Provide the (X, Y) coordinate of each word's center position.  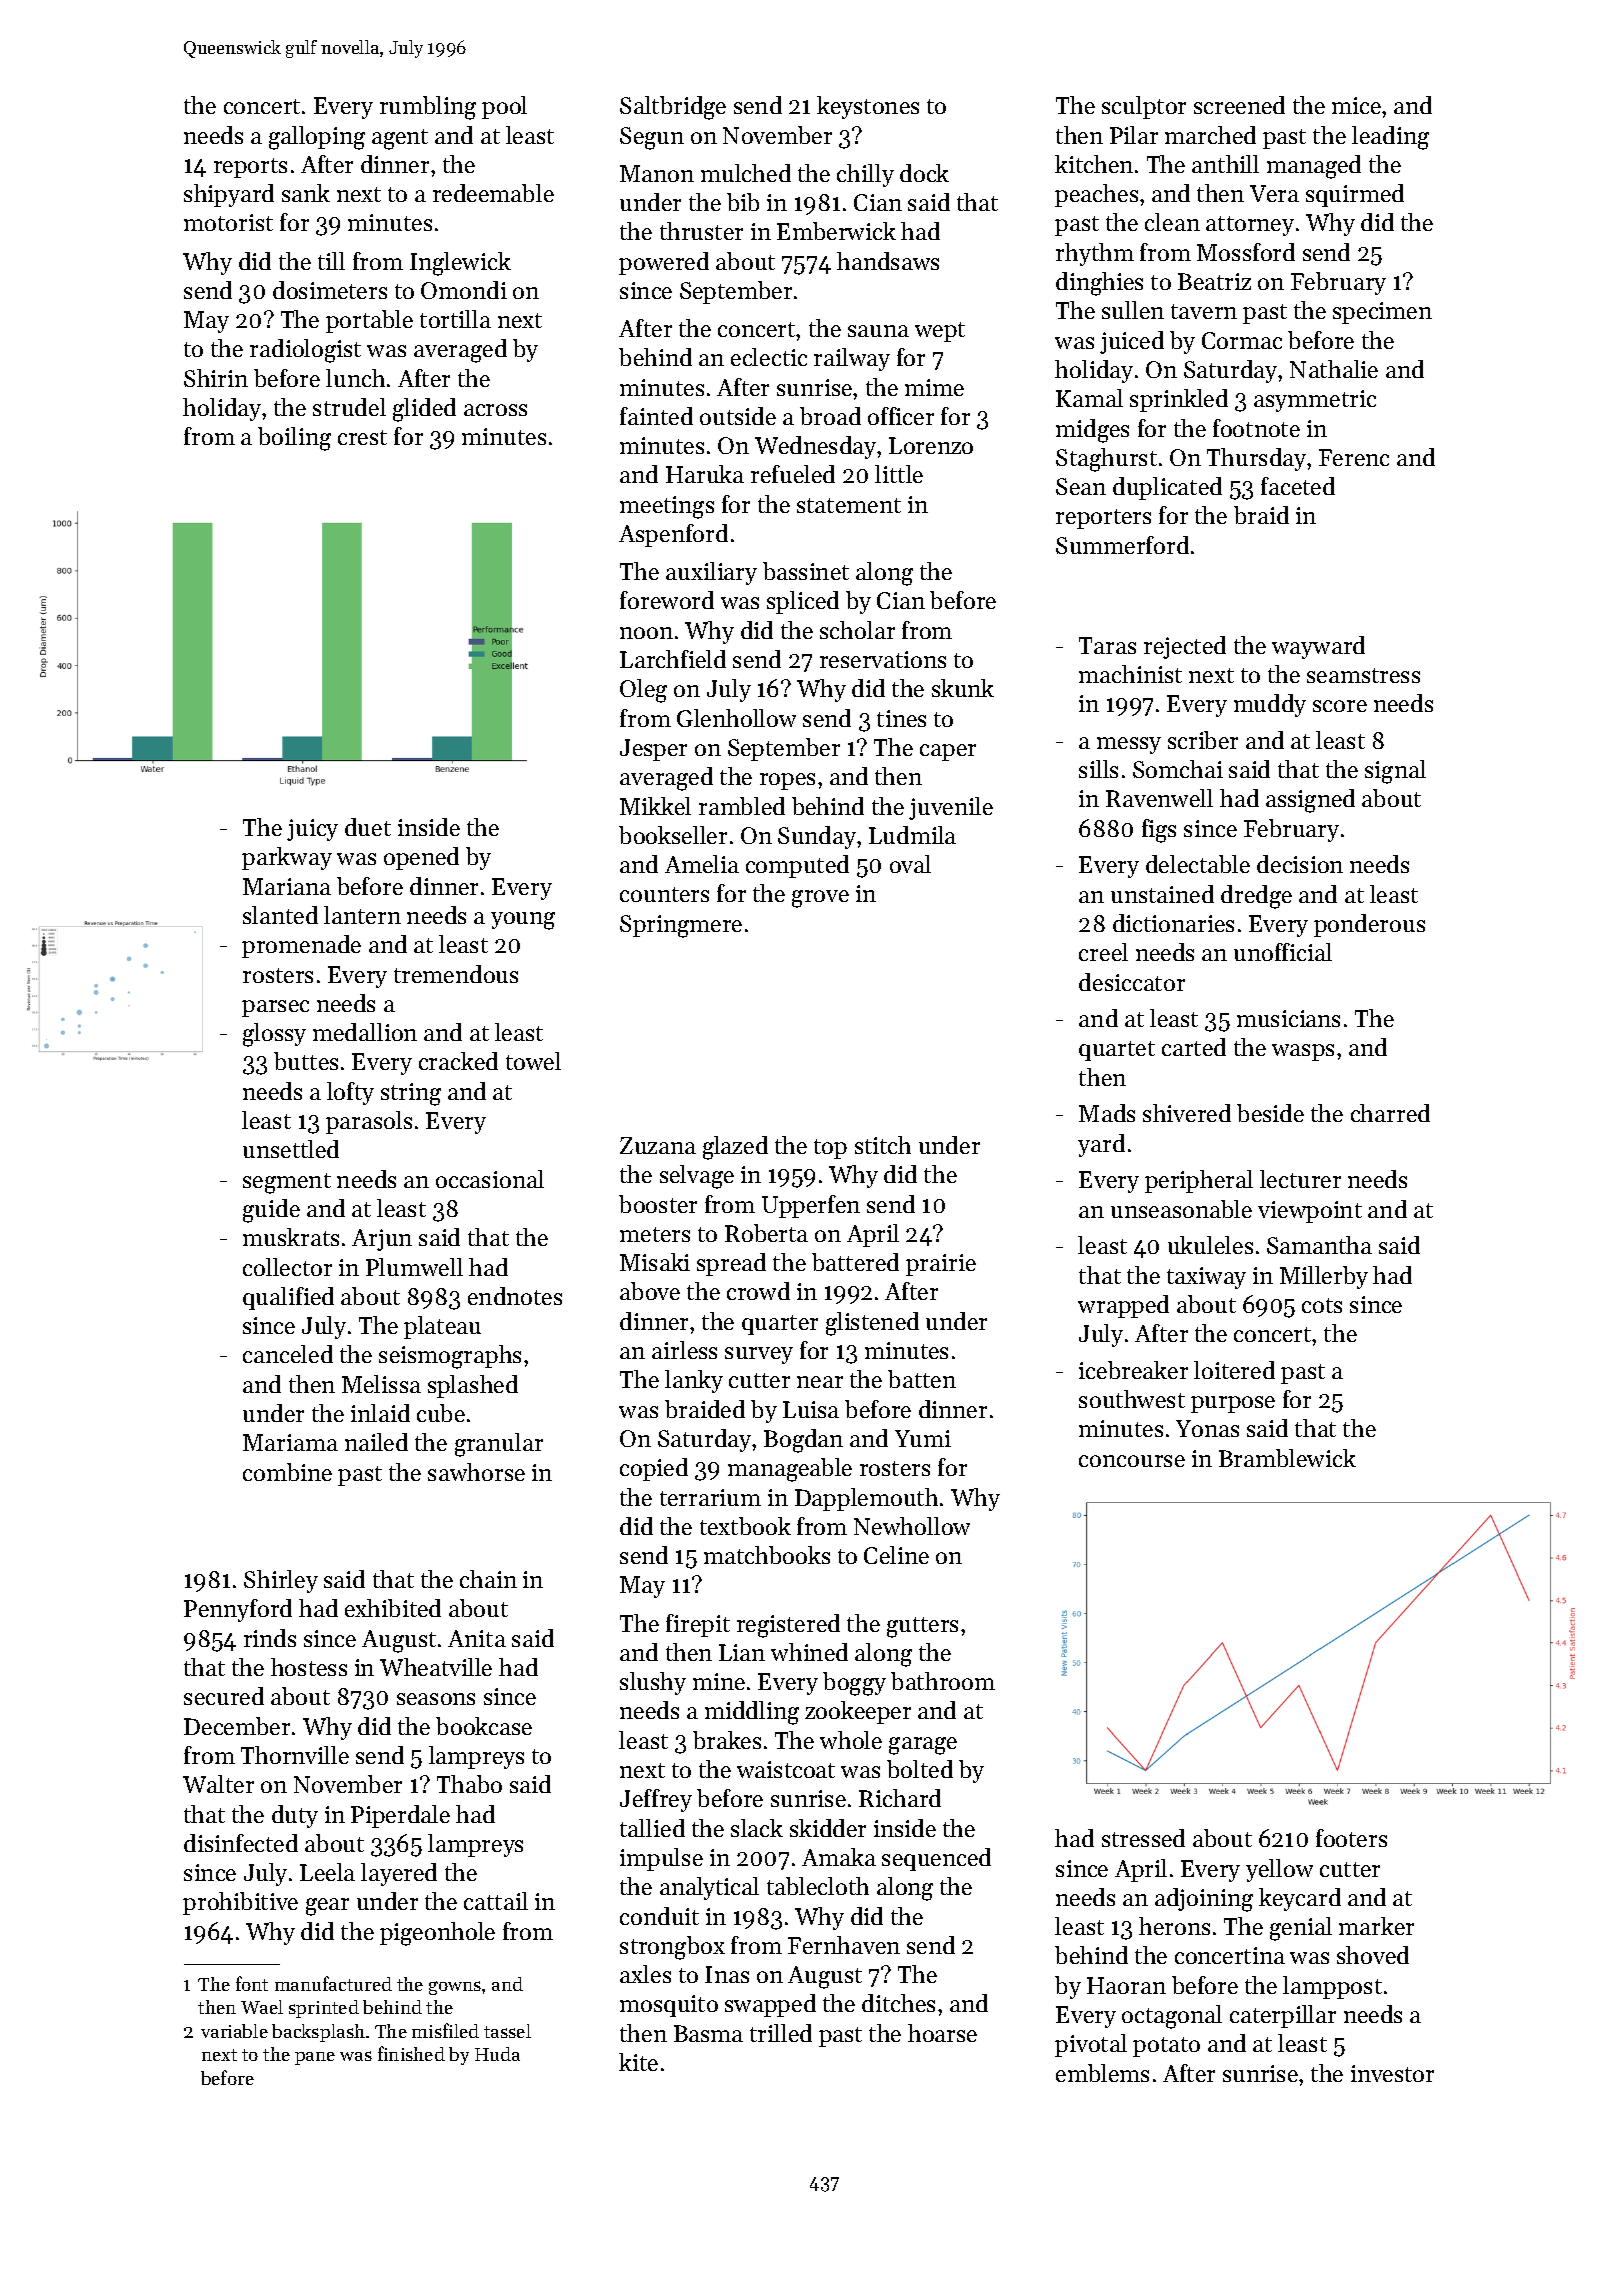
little (899, 474)
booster (658, 1204)
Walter (218, 1784)
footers (1351, 1838)
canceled (288, 1354)
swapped (770, 2005)
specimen (1382, 313)
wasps (1303, 1052)
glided (424, 410)
